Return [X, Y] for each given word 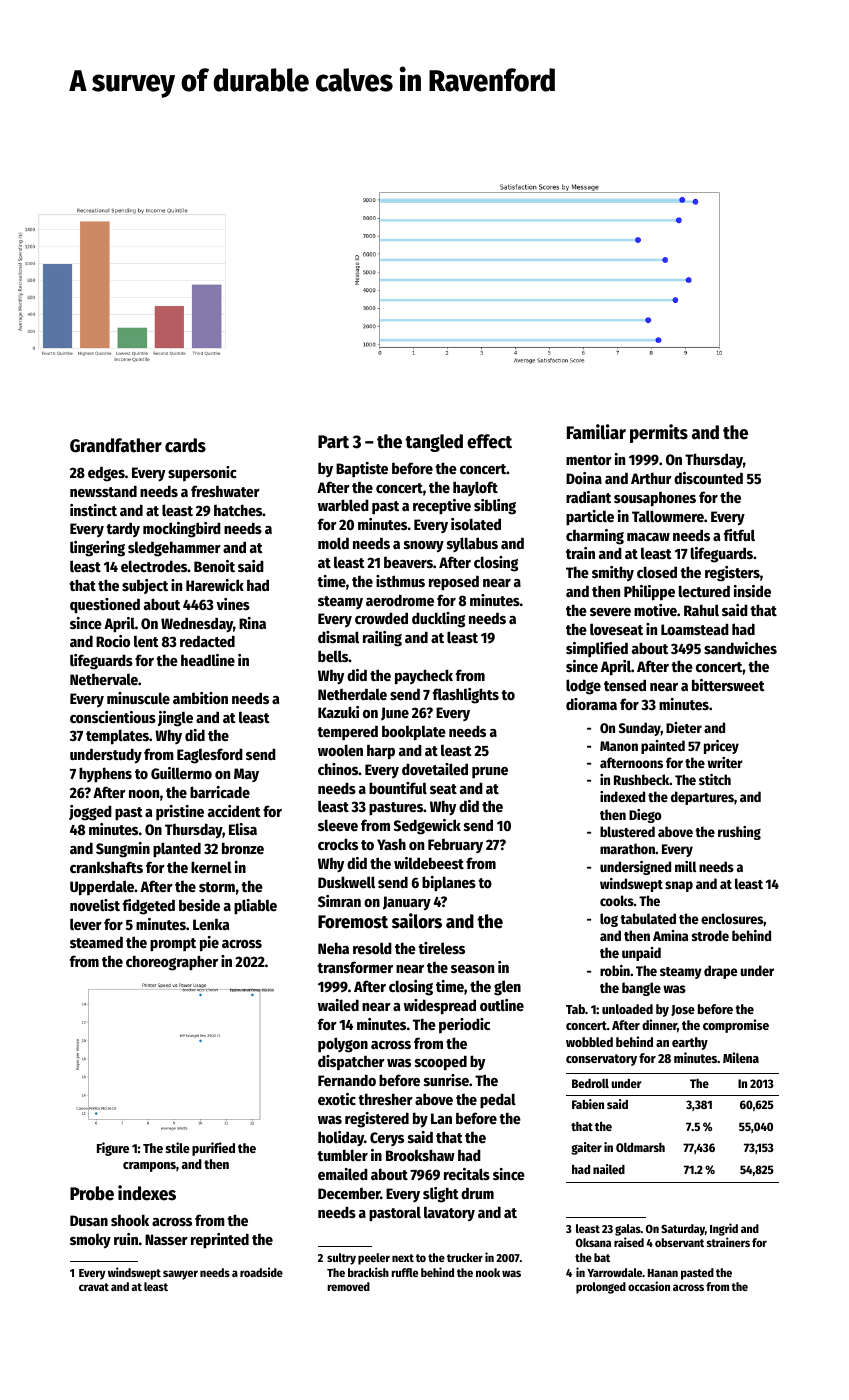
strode [710, 935]
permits [659, 433]
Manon [619, 746]
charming [595, 537]
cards [185, 445]
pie [209, 944]
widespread [440, 1007]
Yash [391, 844]
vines [233, 604]
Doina [584, 478]
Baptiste [362, 469]
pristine [180, 812]
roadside [261, 1272]
